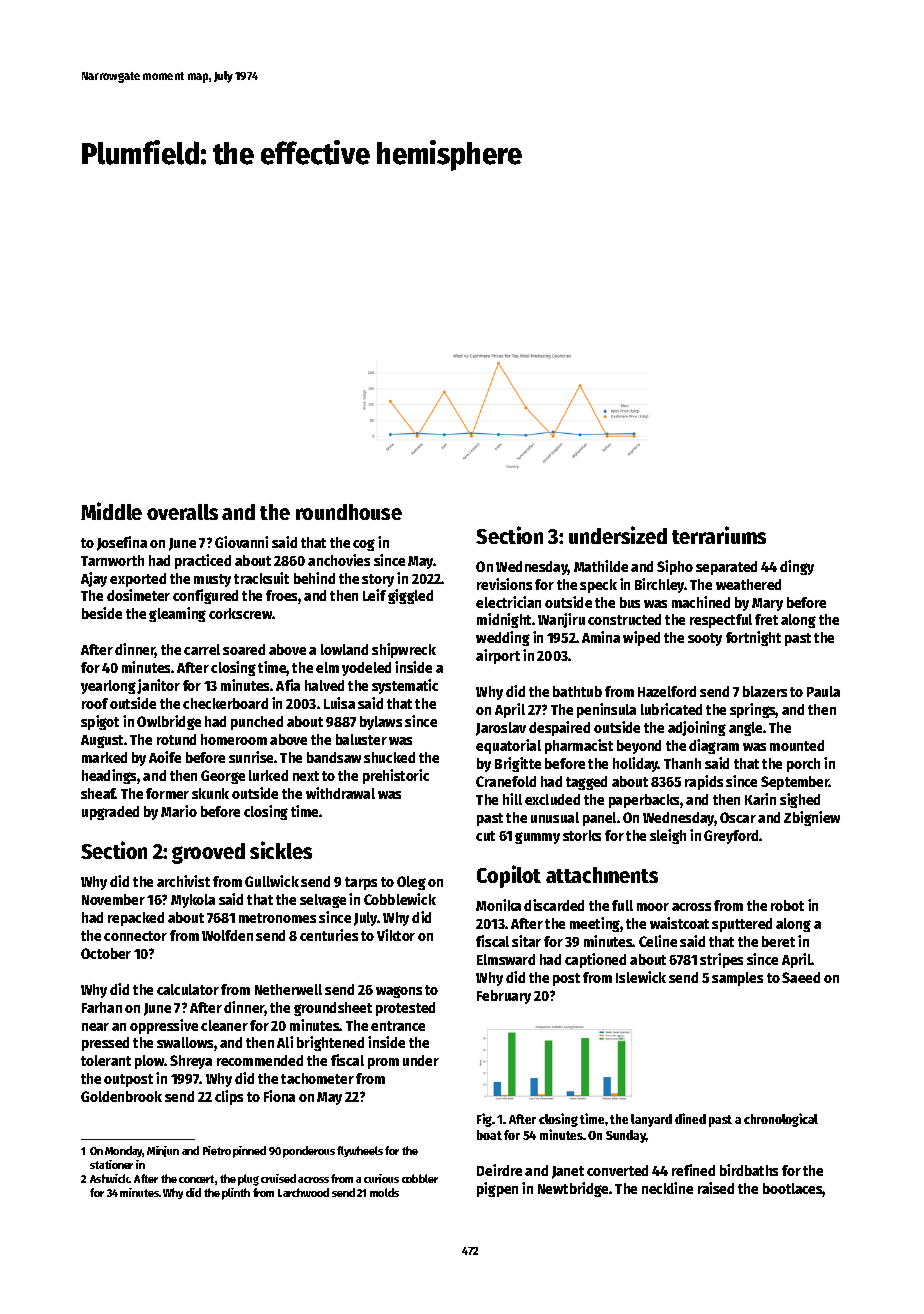 The width and height of the screenshot is (924, 1314). I want to click on robot, so click(787, 905).
